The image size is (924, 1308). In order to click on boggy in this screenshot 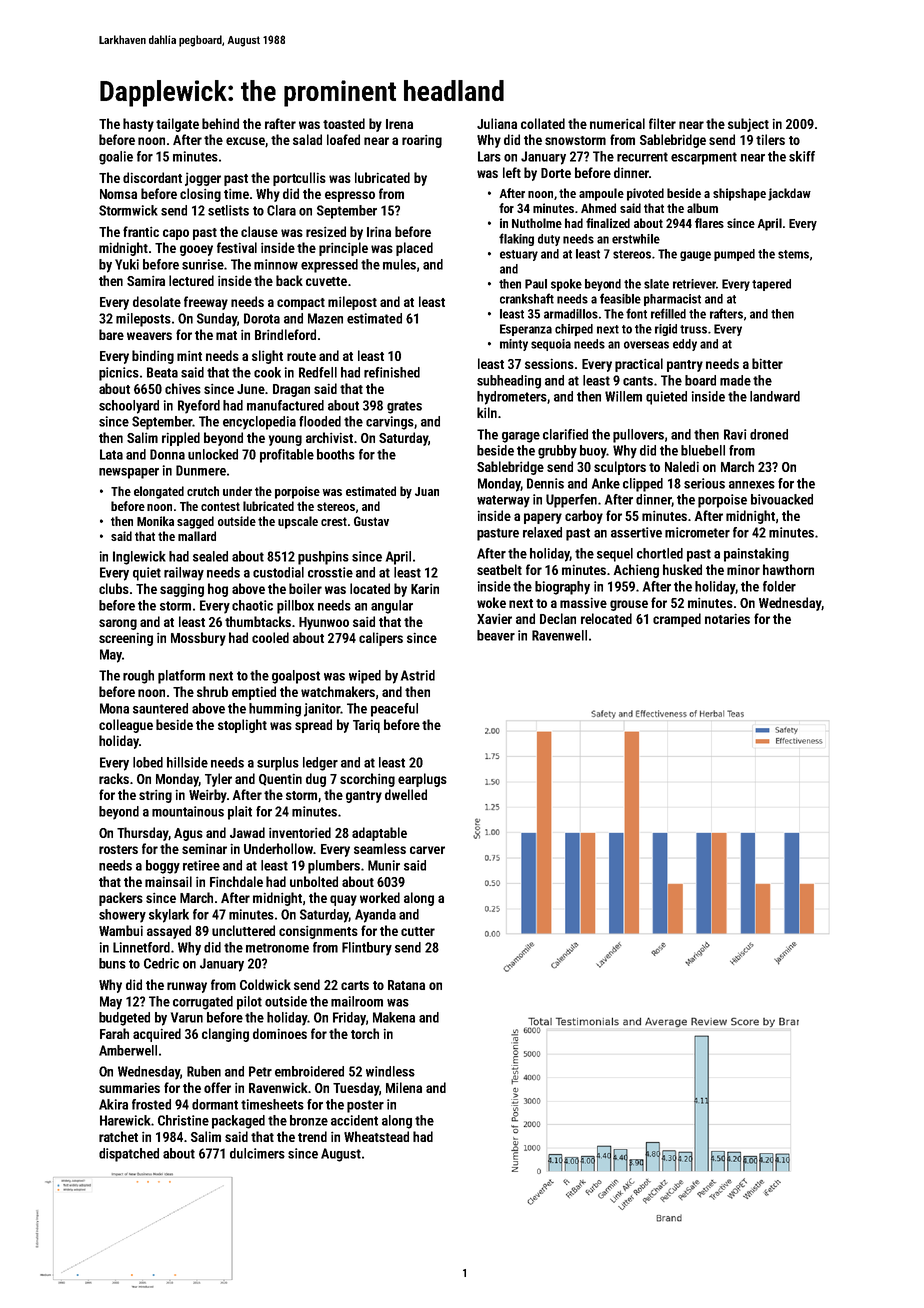, I will do `click(163, 867)`.
